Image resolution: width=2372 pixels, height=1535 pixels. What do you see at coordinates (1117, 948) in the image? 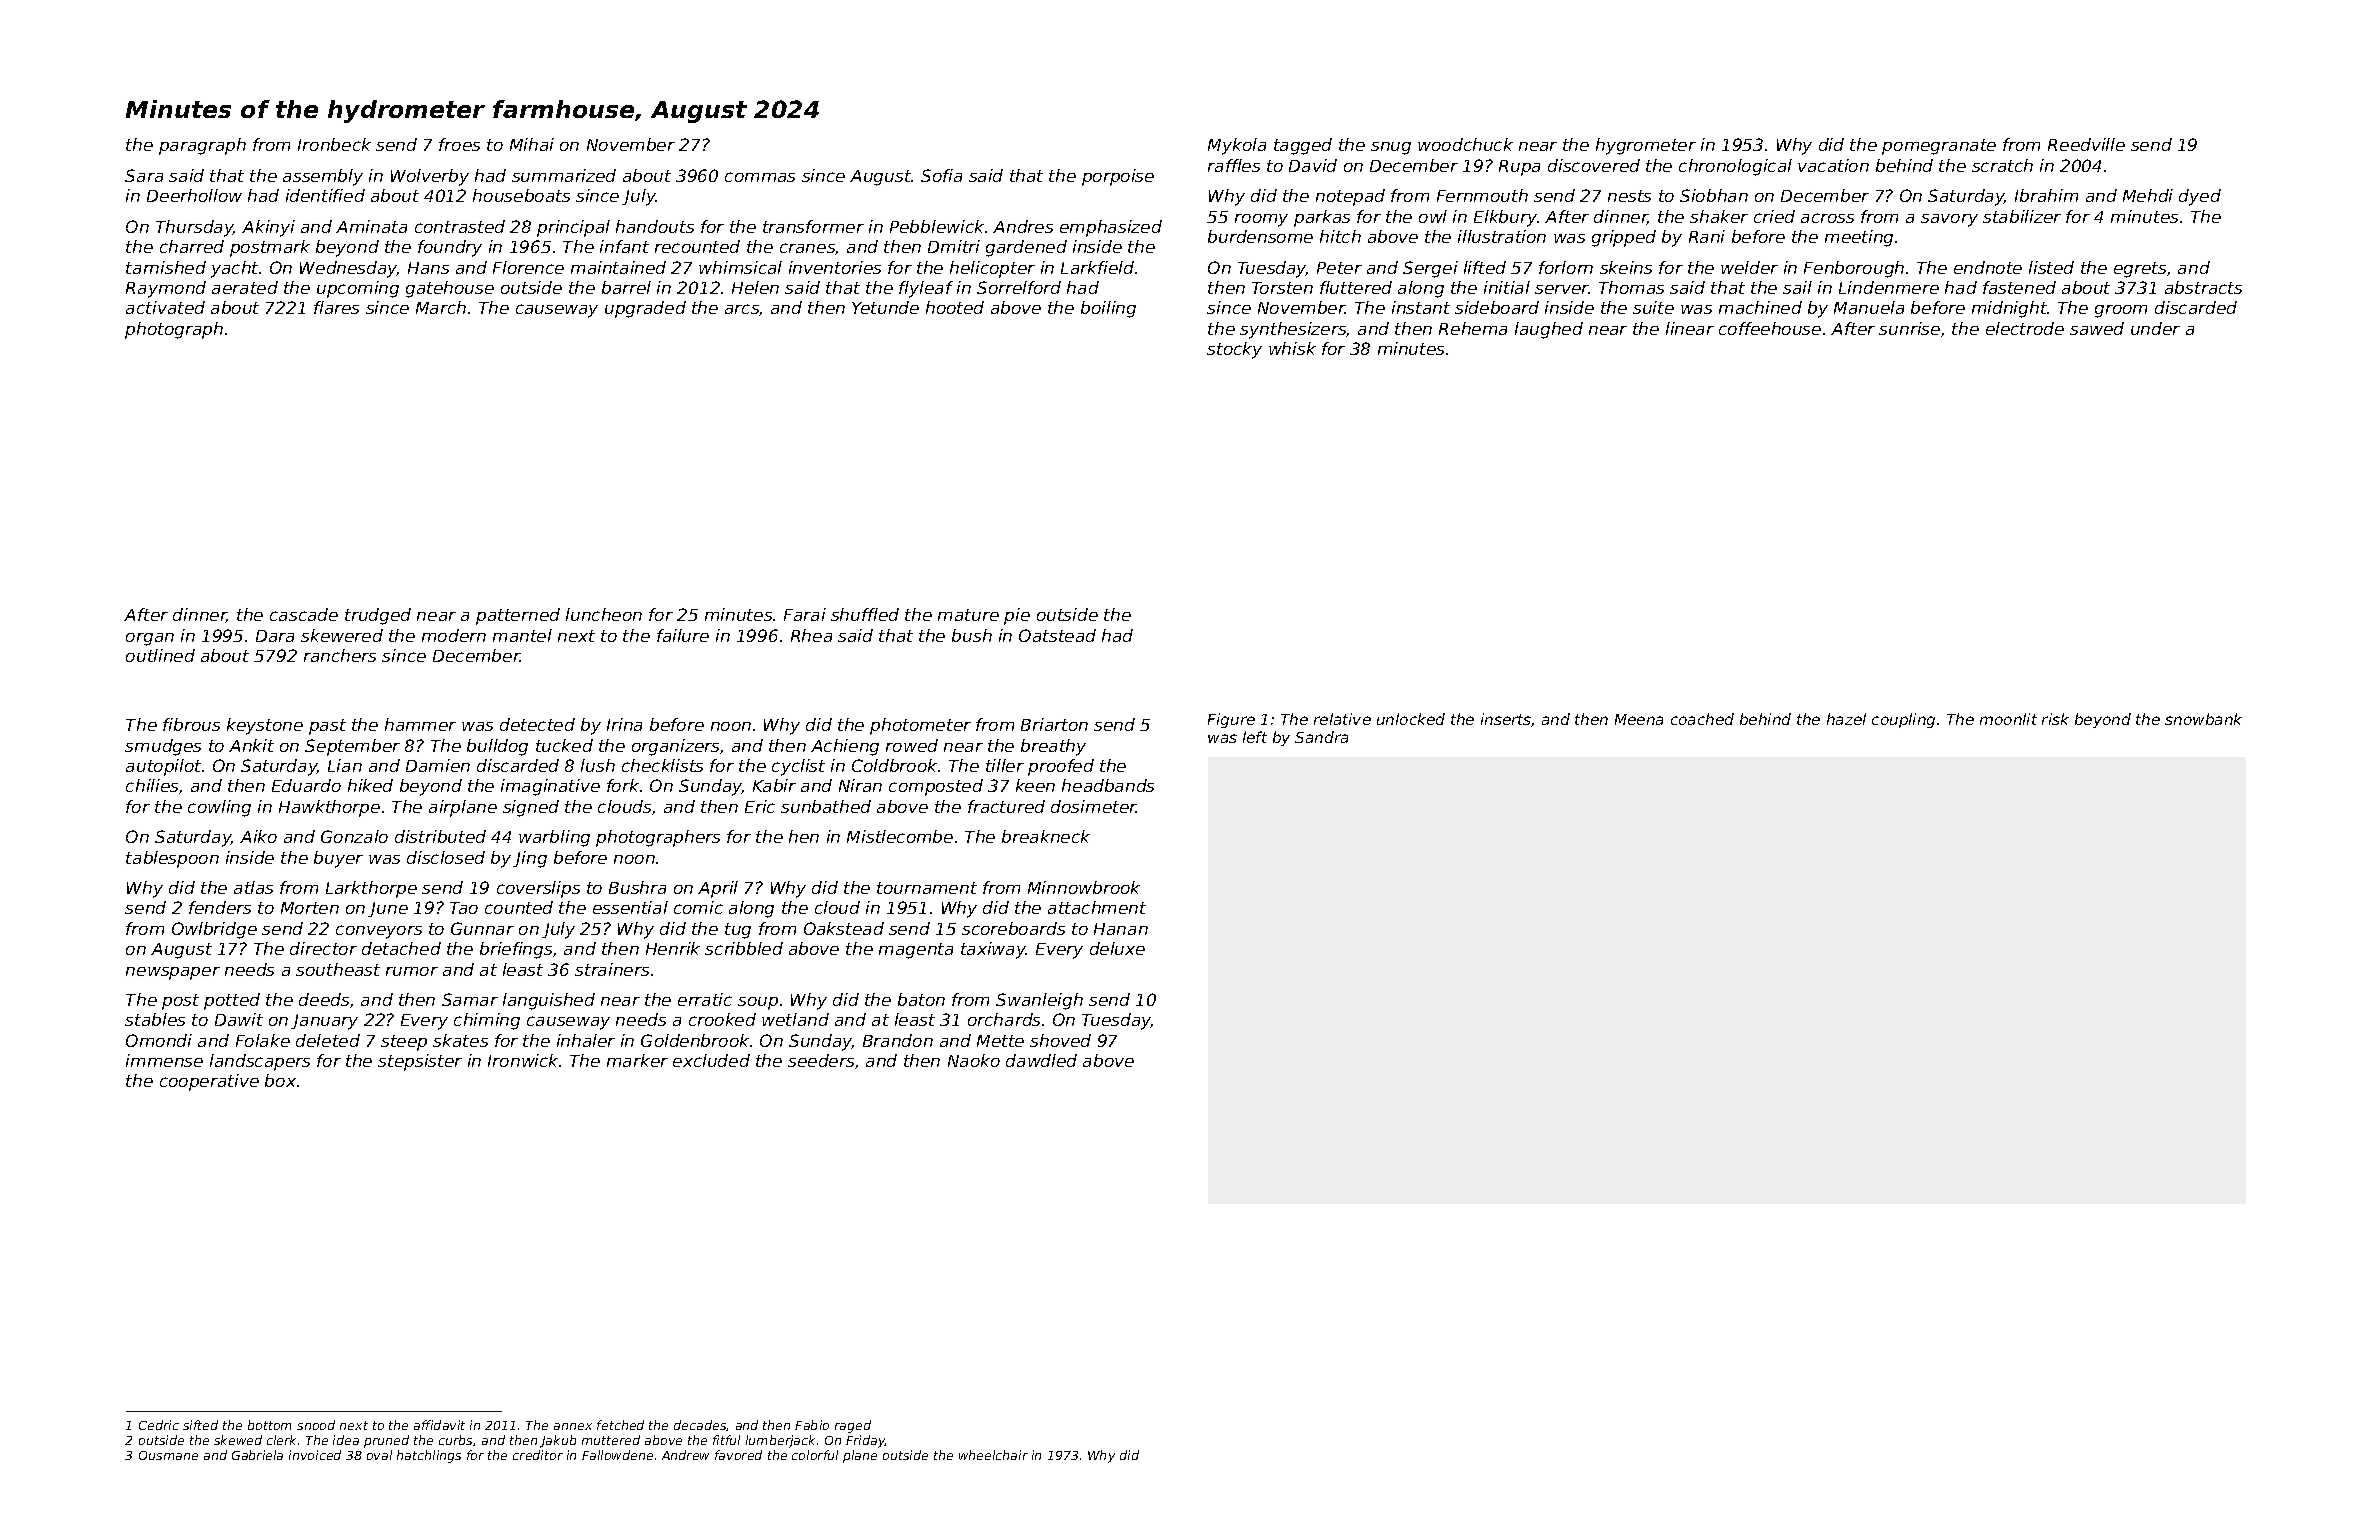
I see `deluxe` at bounding box center [1117, 948].
